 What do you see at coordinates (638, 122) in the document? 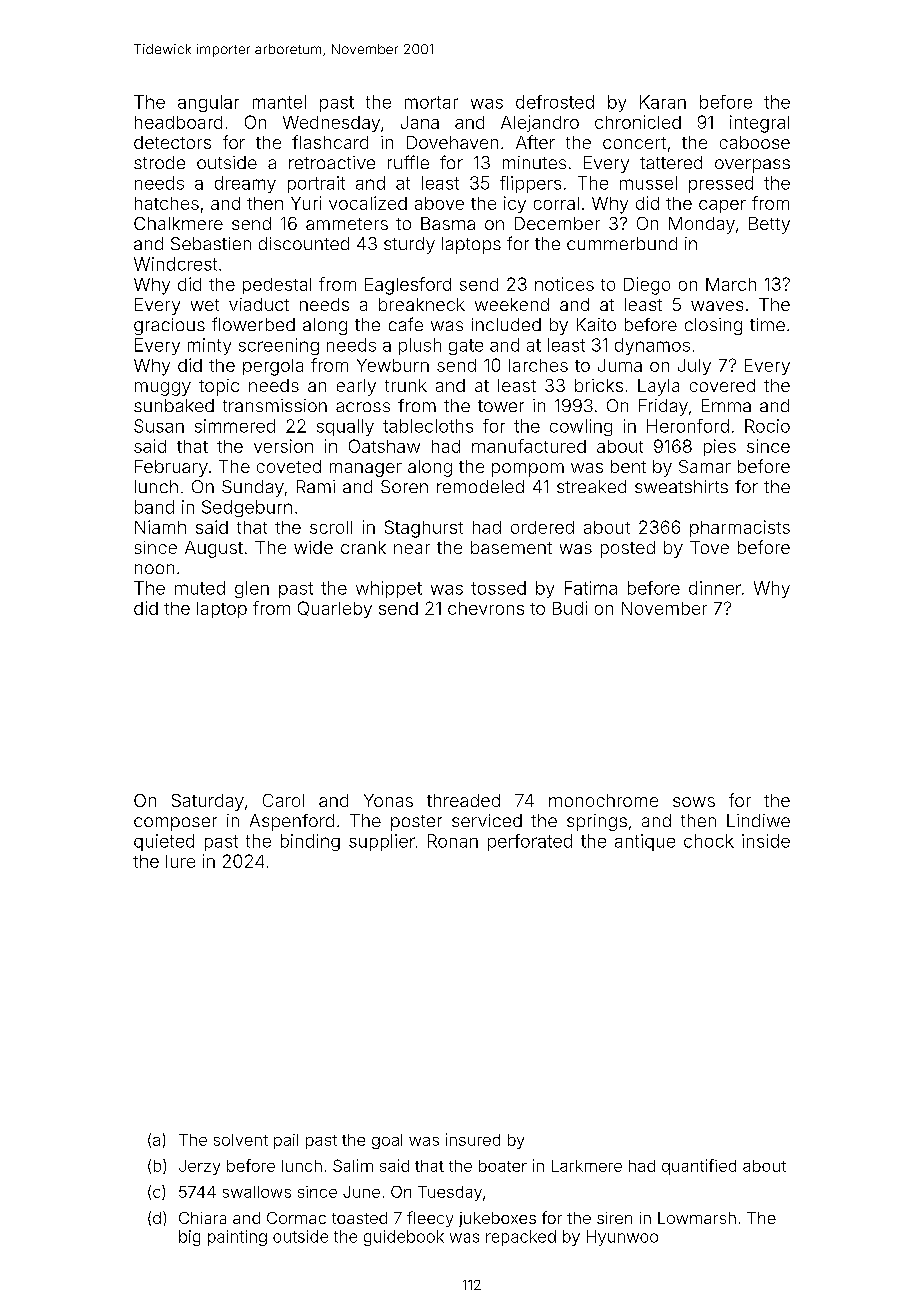
I see `chronicled` at bounding box center [638, 122].
